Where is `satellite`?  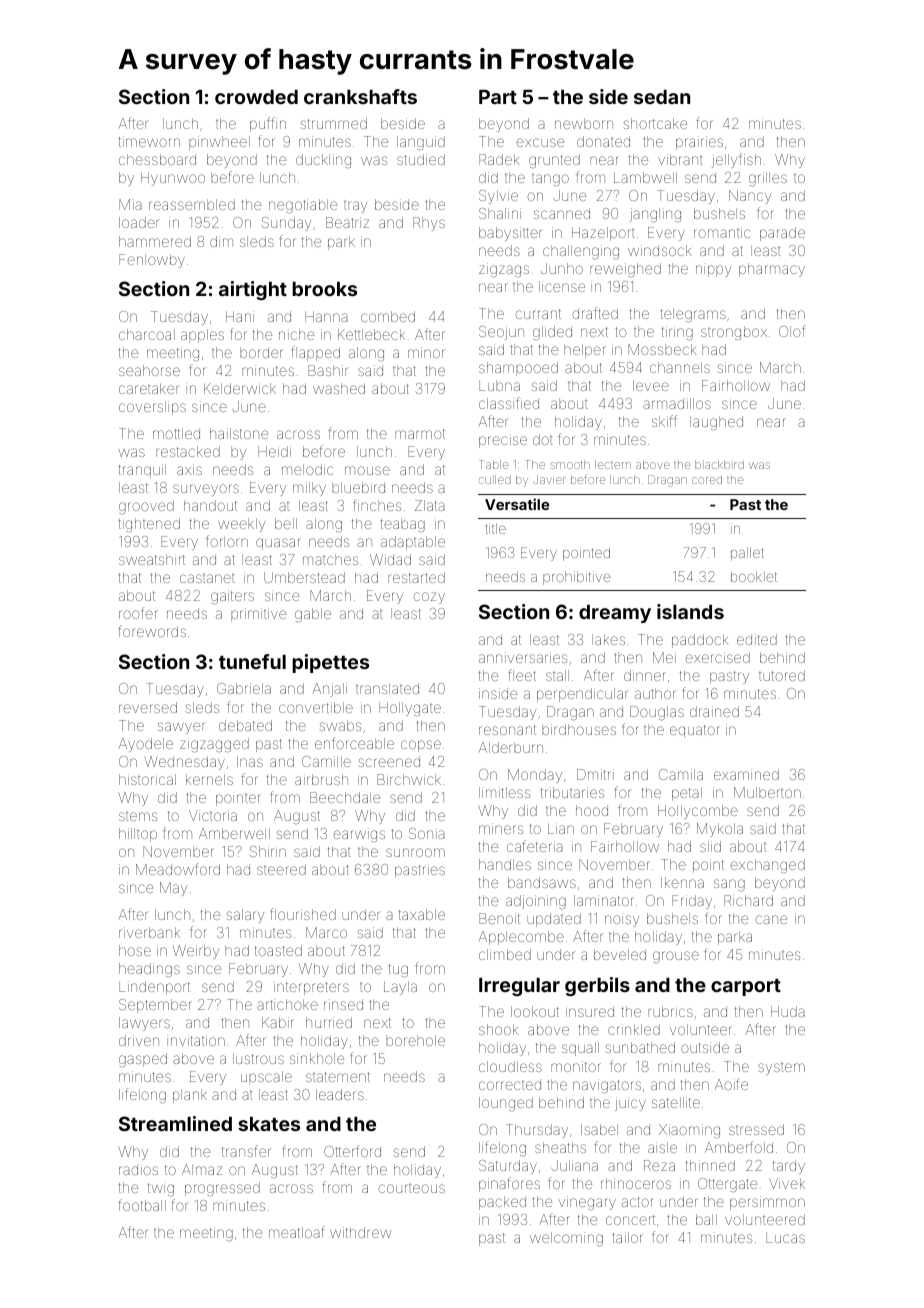 satellite is located at coordinates (676, 1102).
